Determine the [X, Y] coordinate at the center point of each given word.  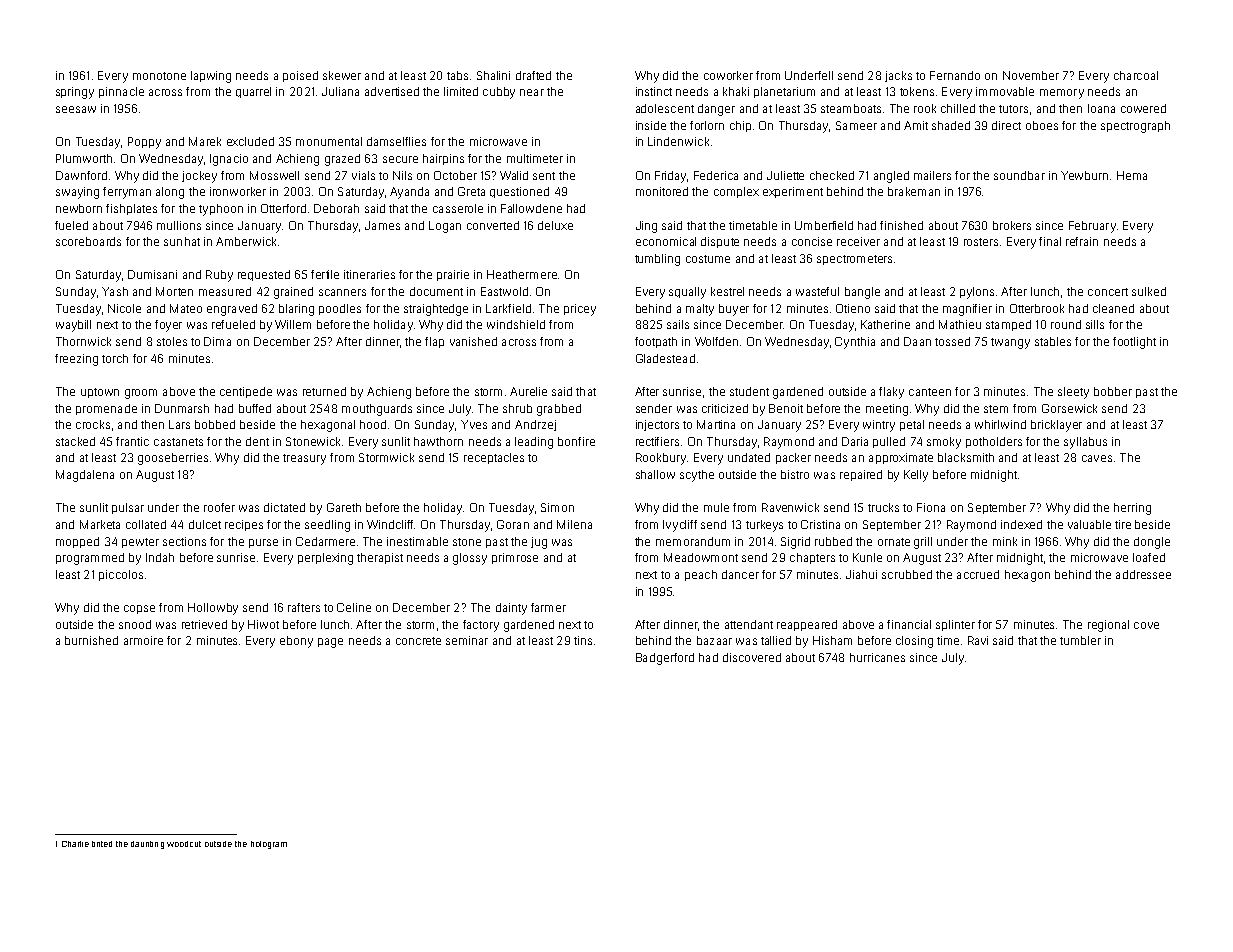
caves [1097, 458]
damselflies [396, 141]
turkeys [764, 526]
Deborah [336, 208]
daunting [147, 845]
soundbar [1019, 175]
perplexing [325, 559]
